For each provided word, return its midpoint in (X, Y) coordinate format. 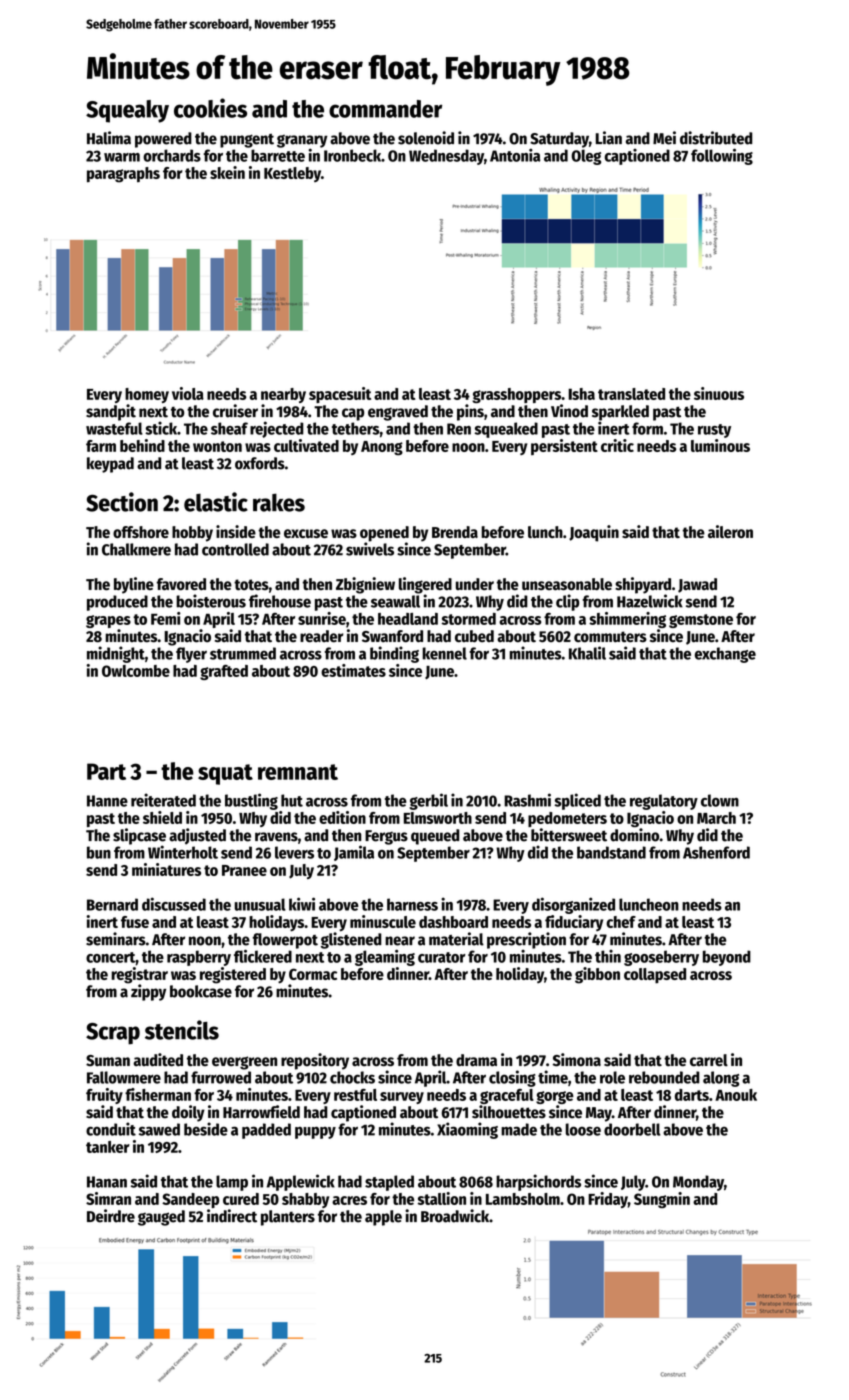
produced (117, 603)
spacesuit (340, 395)
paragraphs (123, 175)
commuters (610, 637)
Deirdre (111, 1216)
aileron (730, 531)
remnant (298, 772)
